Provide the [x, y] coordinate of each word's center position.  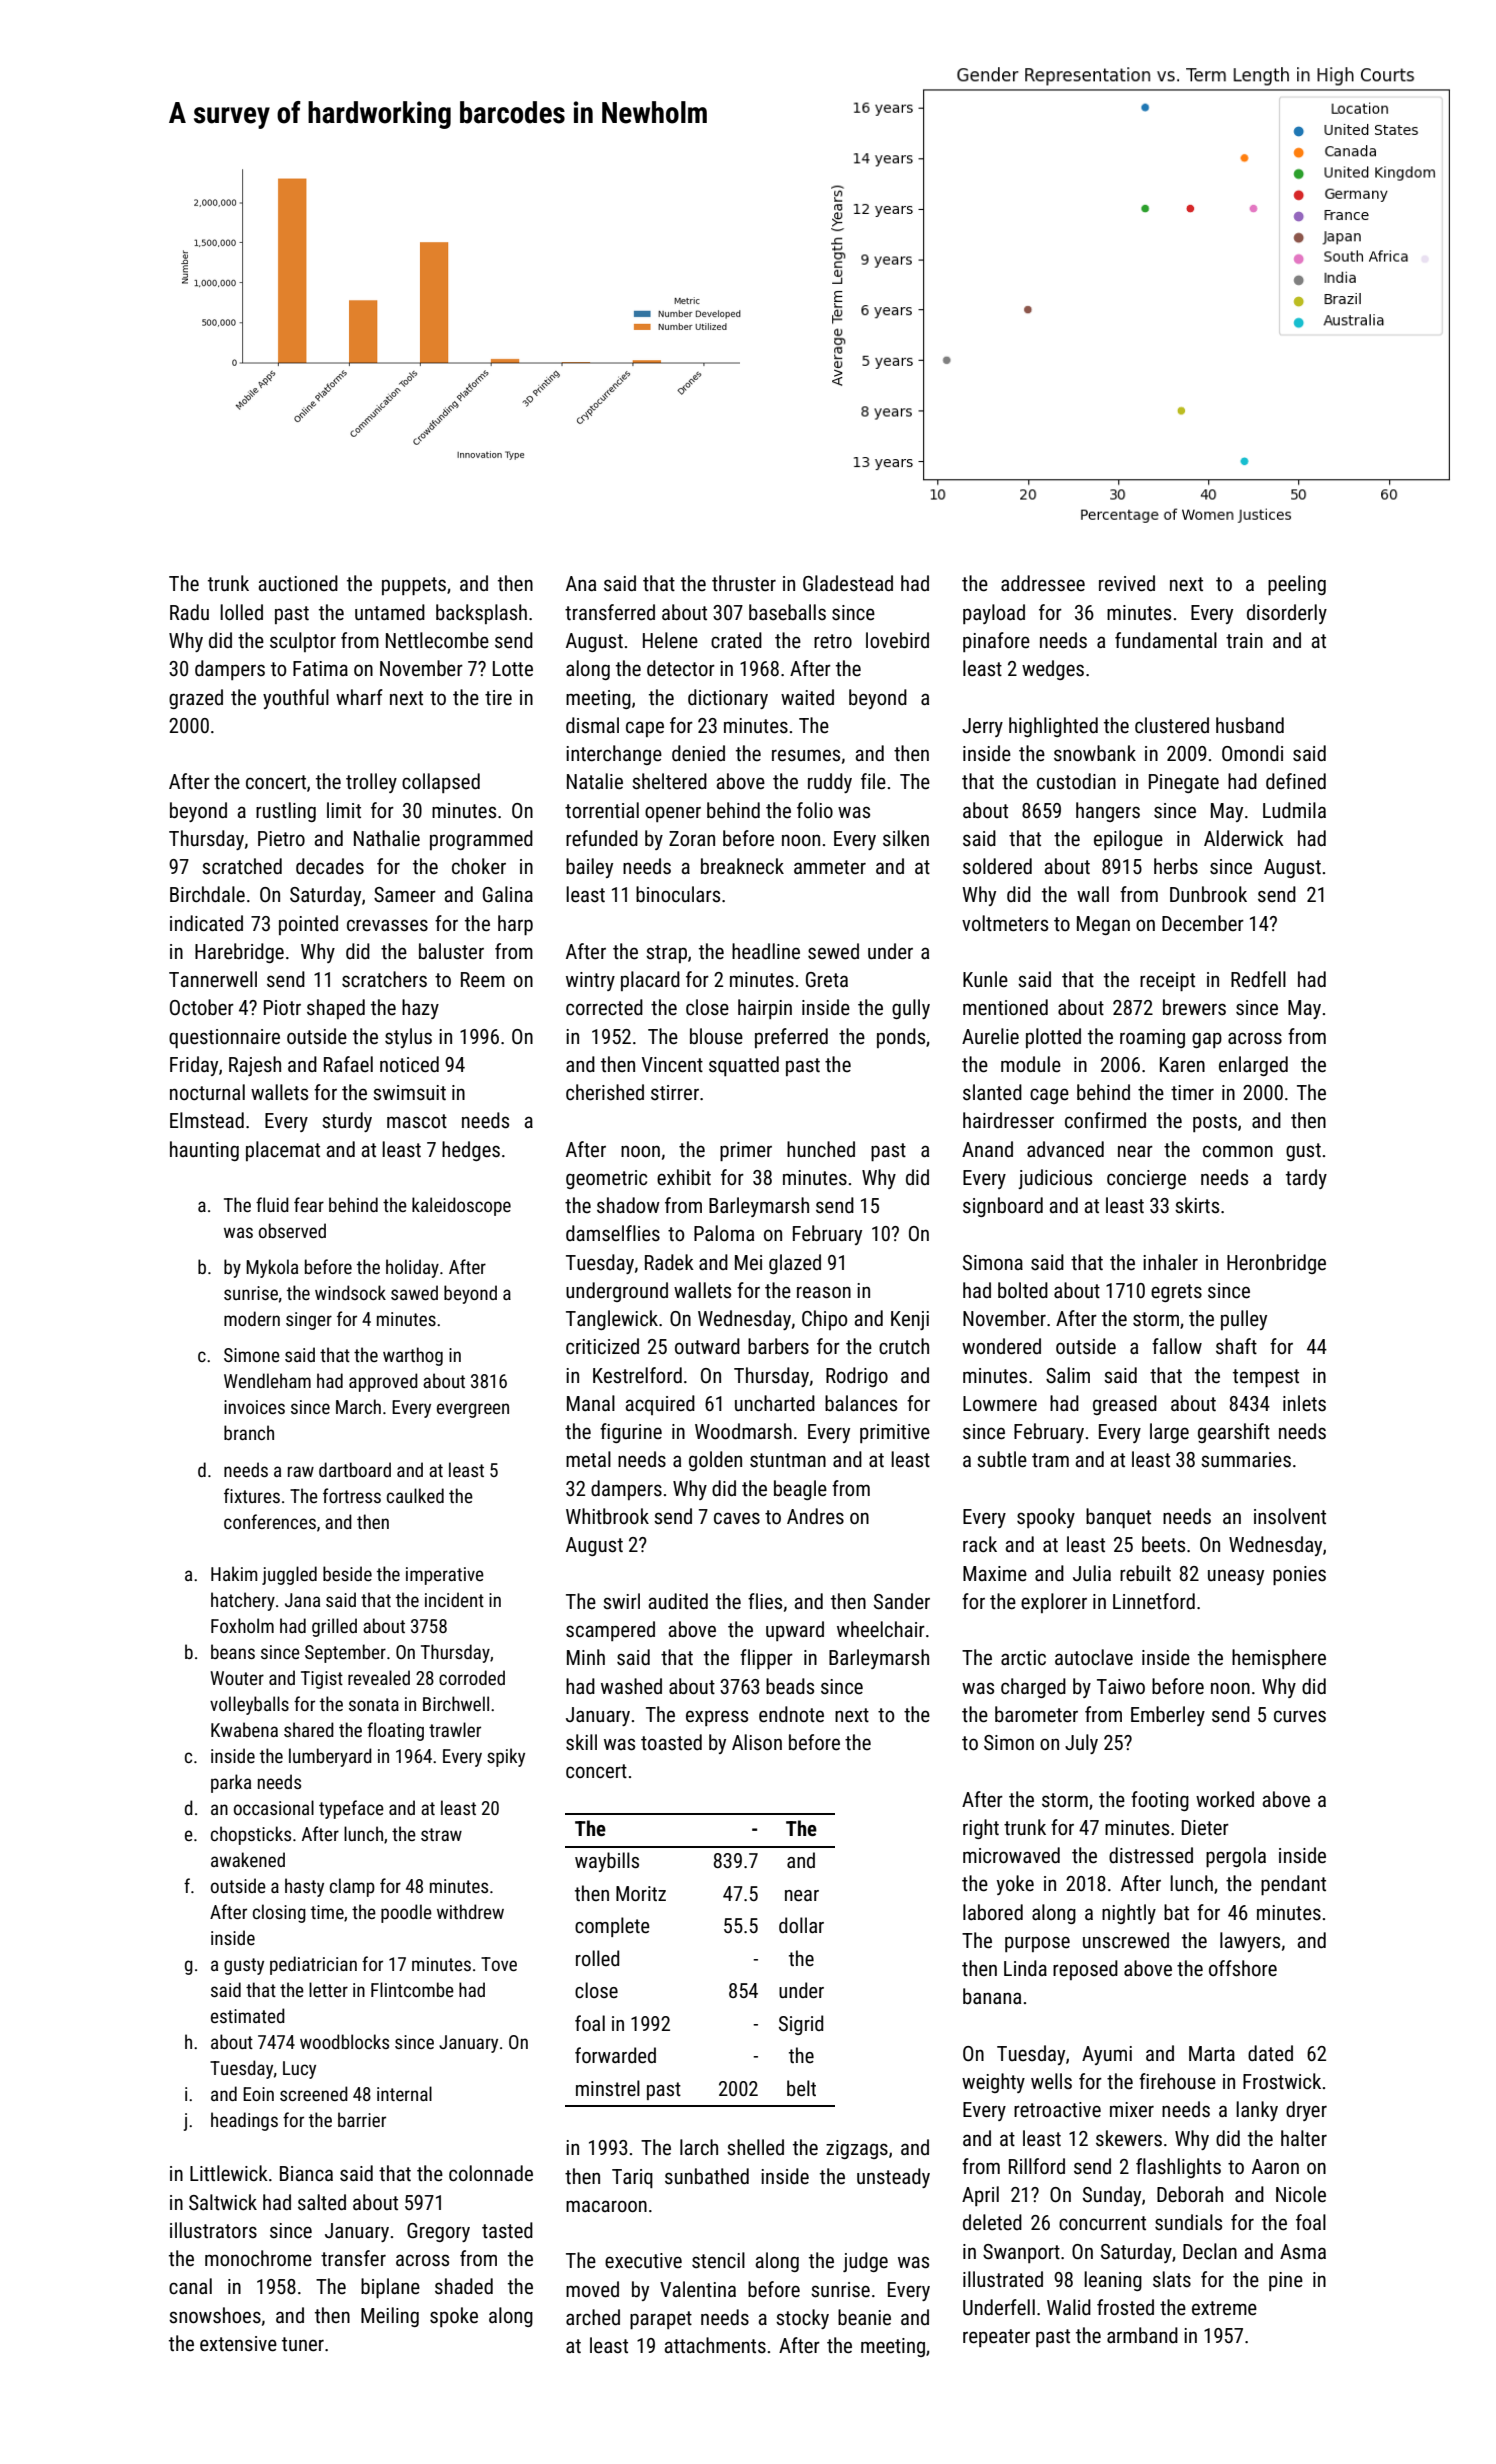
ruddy [830, 783]
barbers [778, 1346]
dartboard [355, 1469]
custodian [1076, 781]
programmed [481, 840]
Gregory [438, 2232]
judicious [1055, 1179]
